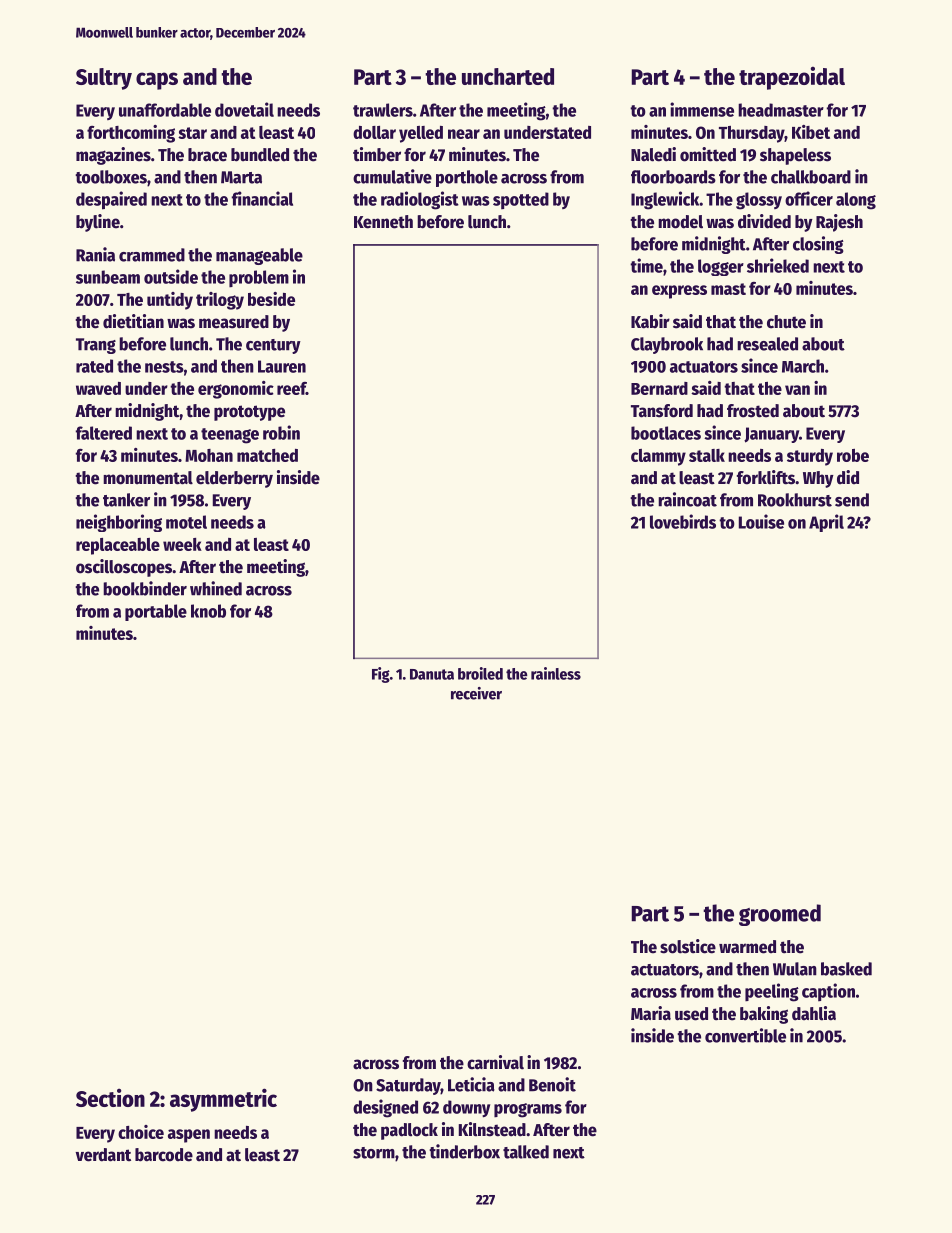 Image resolution: width=952 pixels, height=1233 pixels. What do you see at coordinates (464, 1151) in the screenshot?
I see `tinderbox` at bounding box center [464, 1151].
